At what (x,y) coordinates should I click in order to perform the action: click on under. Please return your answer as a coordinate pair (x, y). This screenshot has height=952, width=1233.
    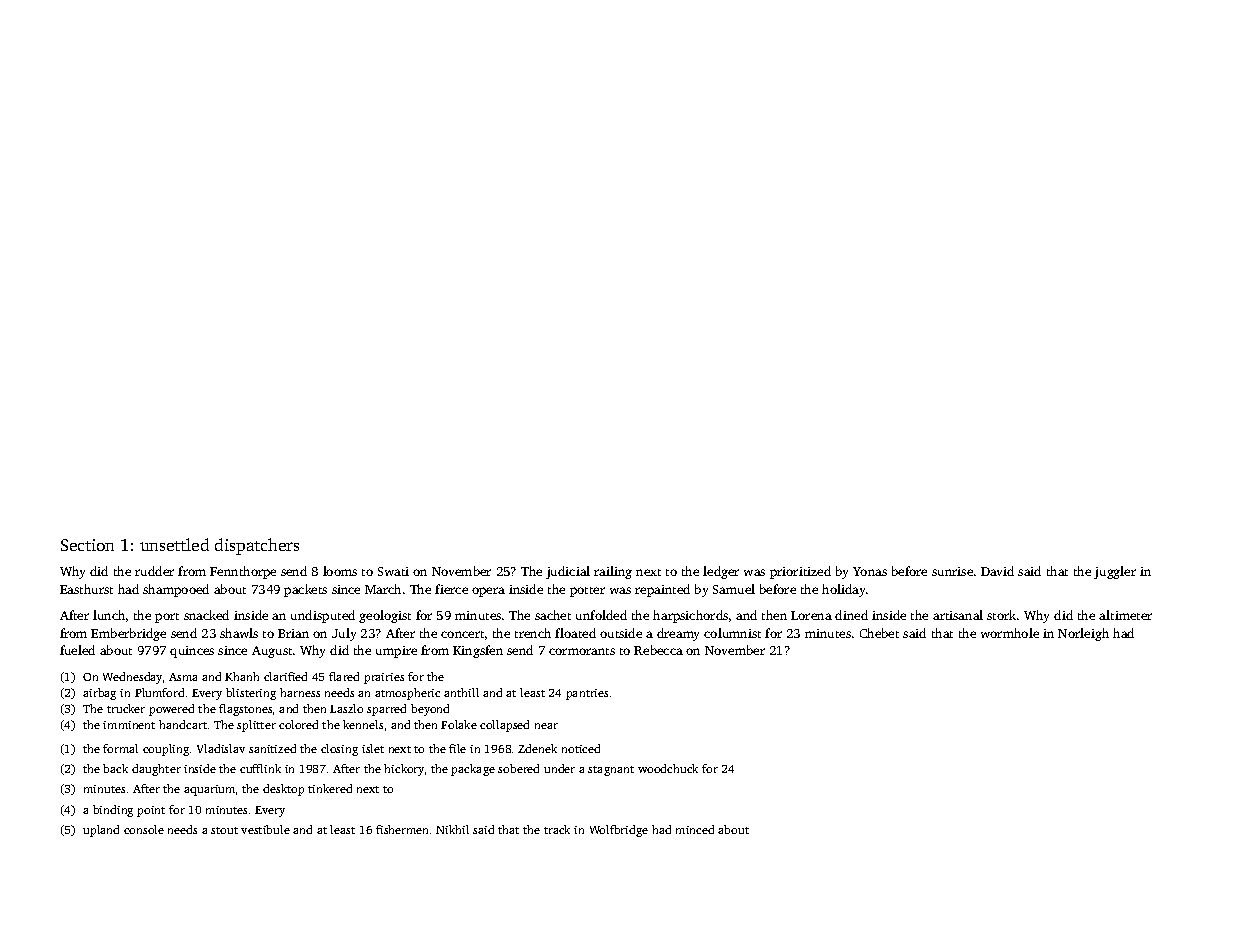
    Looking at the image, I should click on (559, 768).
